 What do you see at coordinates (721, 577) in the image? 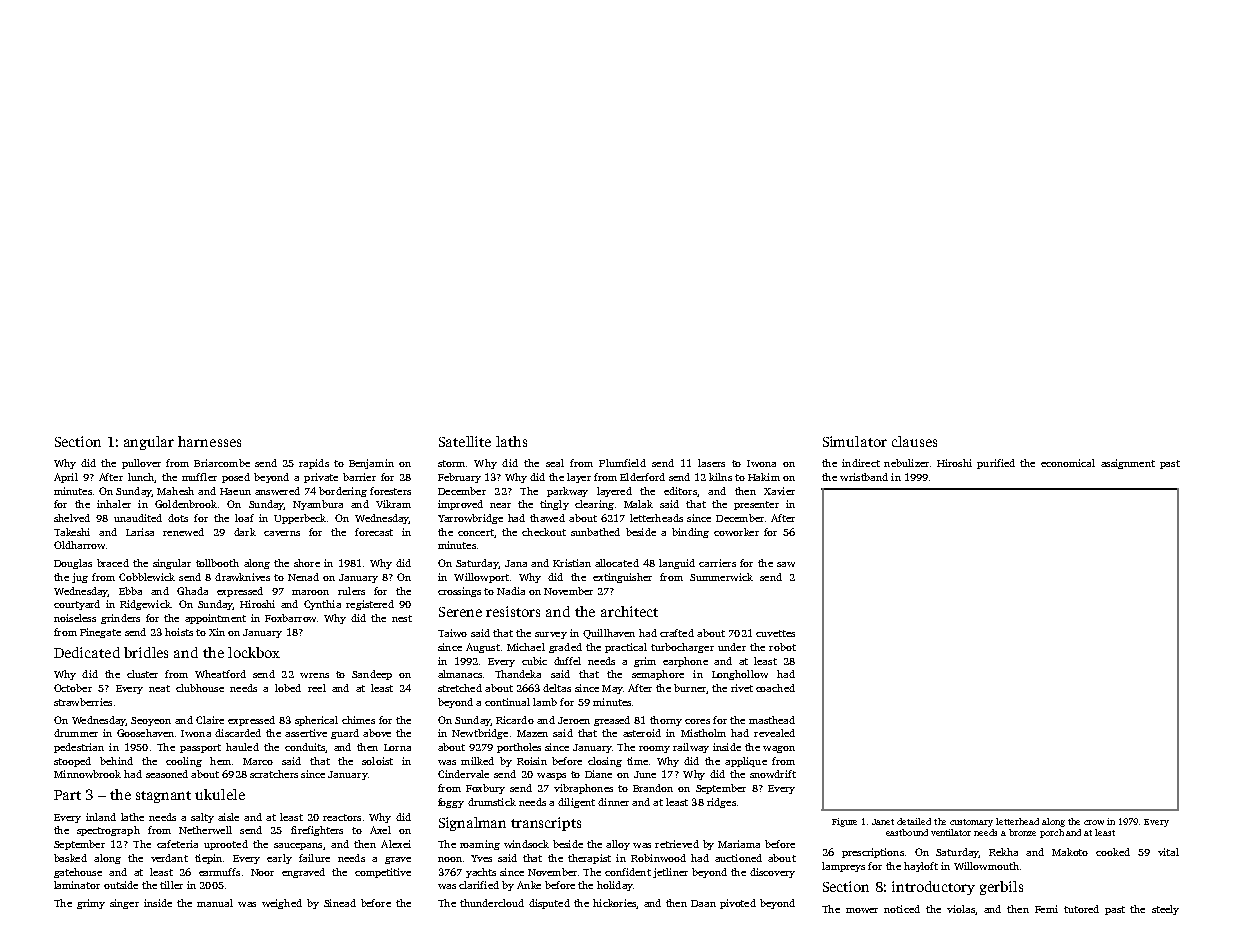
I see `Summerwick` at bounding box center [721, 577].
